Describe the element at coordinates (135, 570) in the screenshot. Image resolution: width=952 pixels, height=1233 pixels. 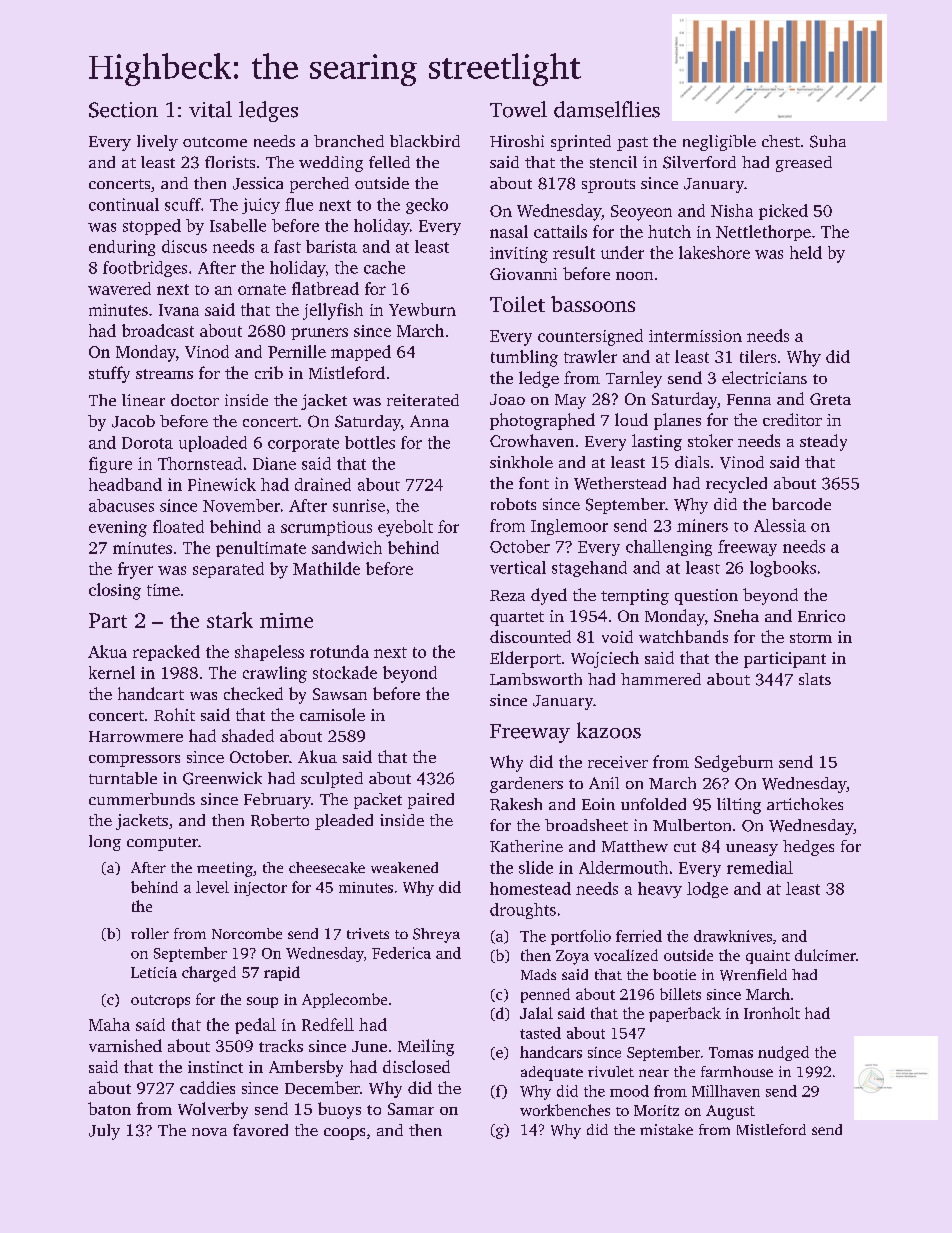
I see `fryer` at that location.
